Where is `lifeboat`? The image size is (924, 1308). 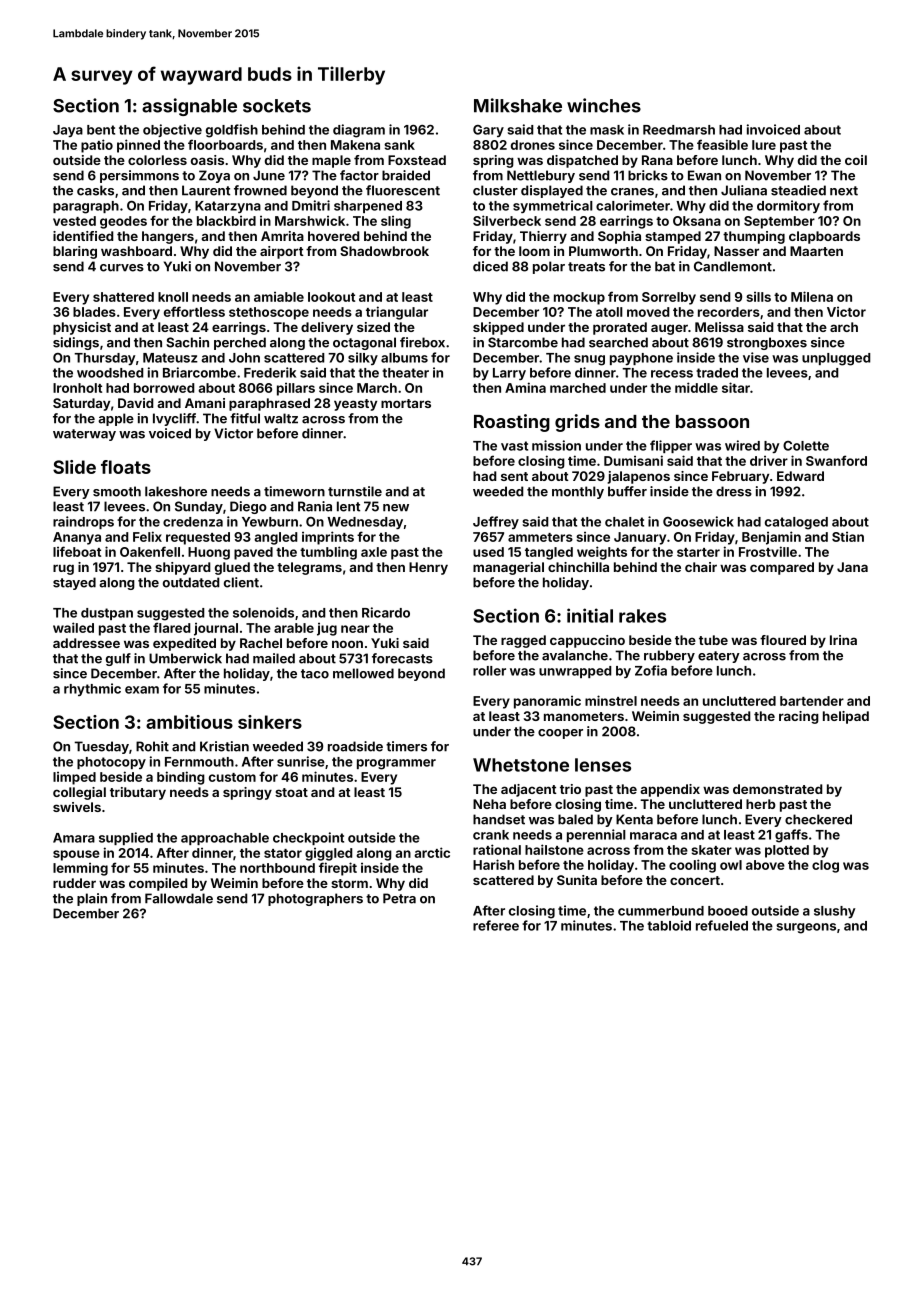 lifeboat is located at coordinates (77, 551).
